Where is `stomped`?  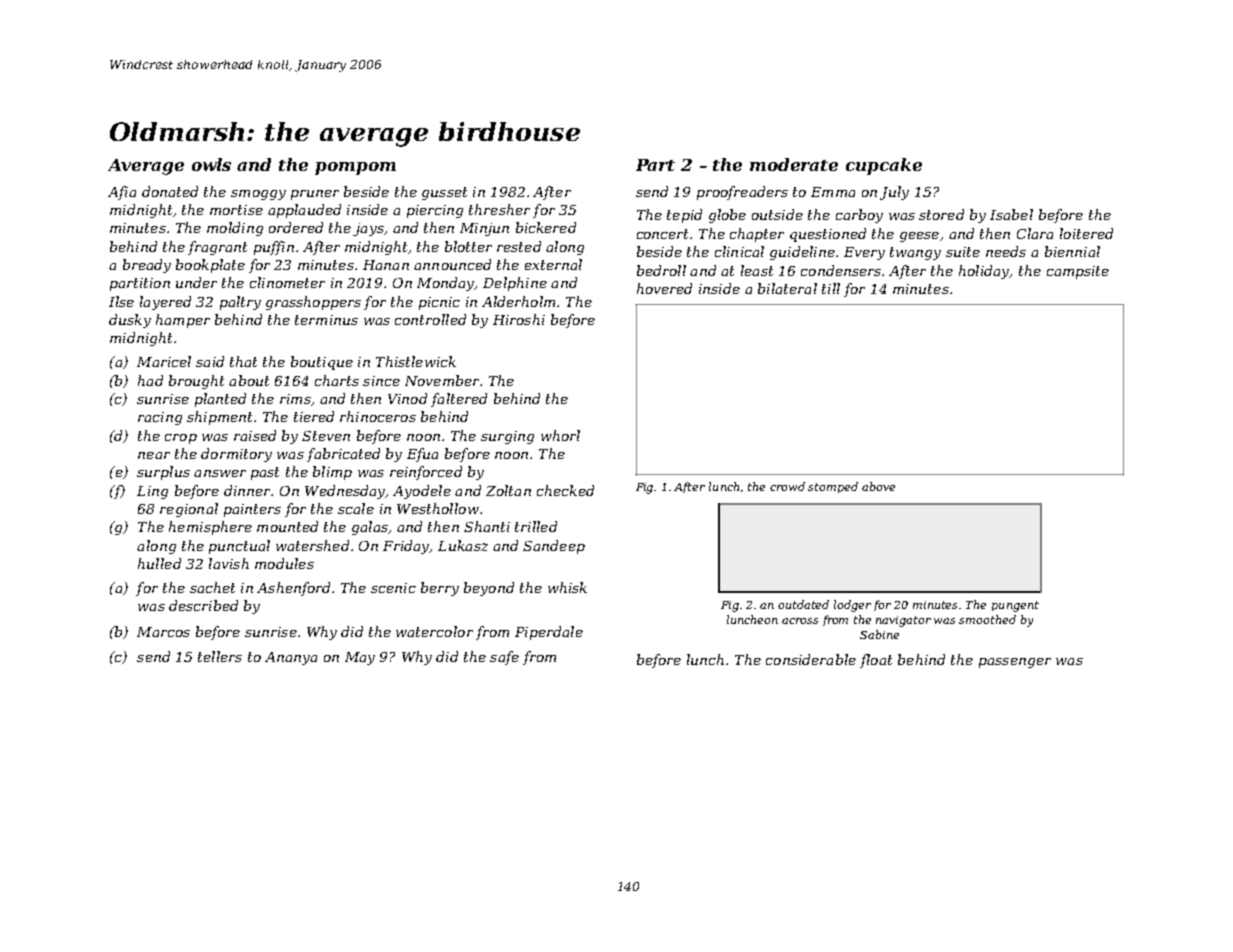 stomped is located at coordinates (833, 487).
